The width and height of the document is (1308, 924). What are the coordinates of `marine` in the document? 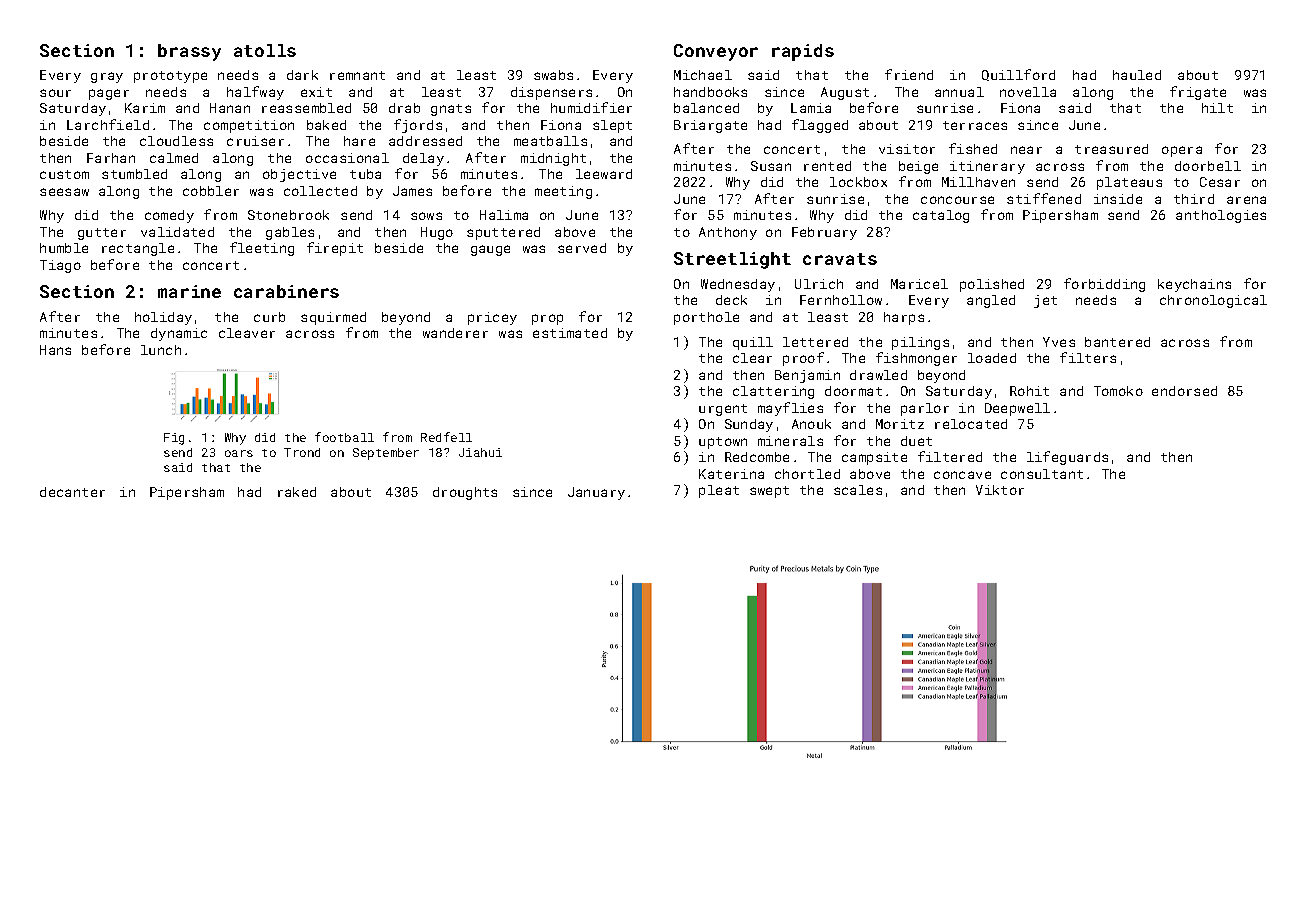 It's located at (189, 291).
